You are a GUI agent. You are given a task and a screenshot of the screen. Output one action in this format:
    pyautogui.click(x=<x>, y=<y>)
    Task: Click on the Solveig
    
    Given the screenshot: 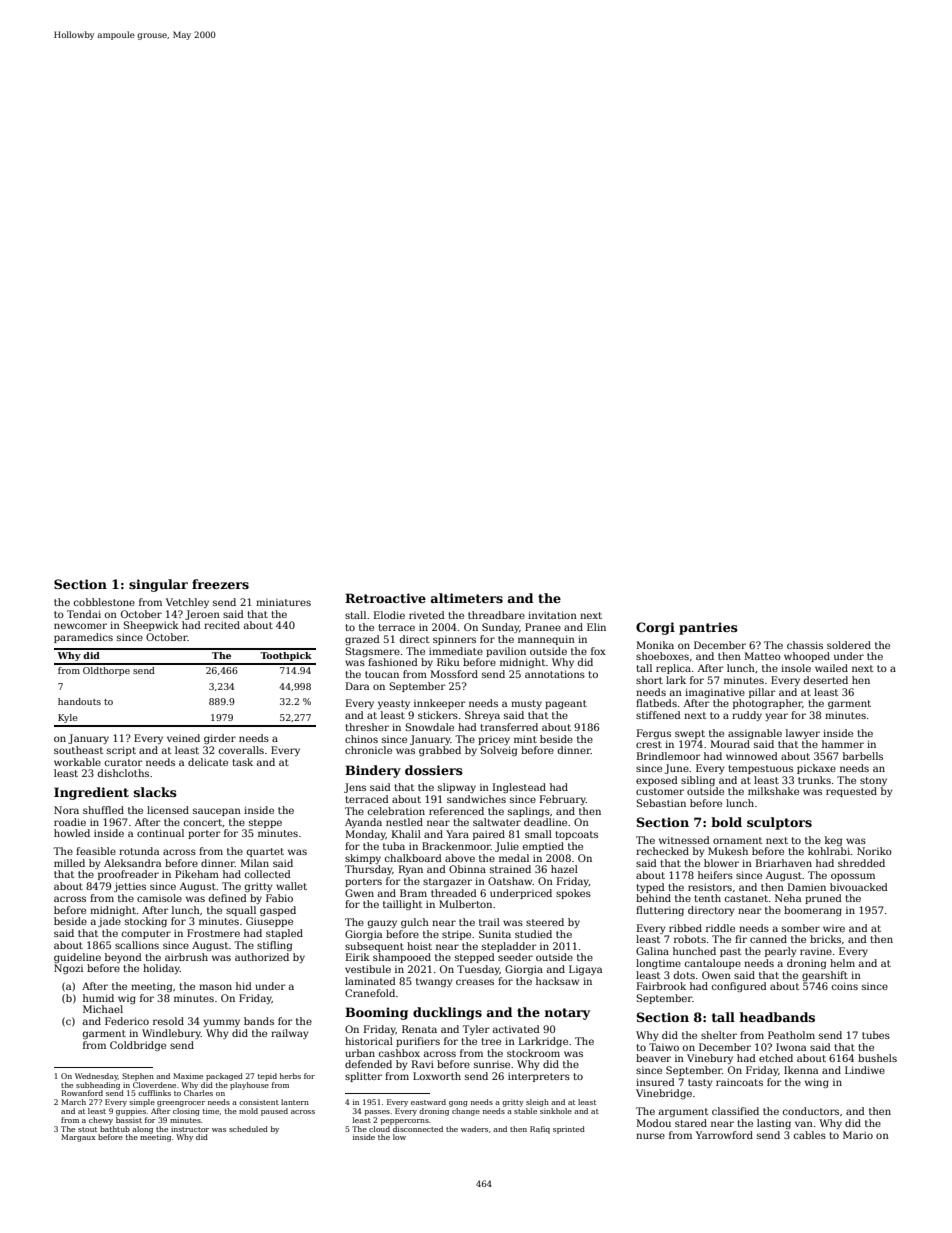 What is the action you would take?
    pyautogui.click(x=499, y=751)
